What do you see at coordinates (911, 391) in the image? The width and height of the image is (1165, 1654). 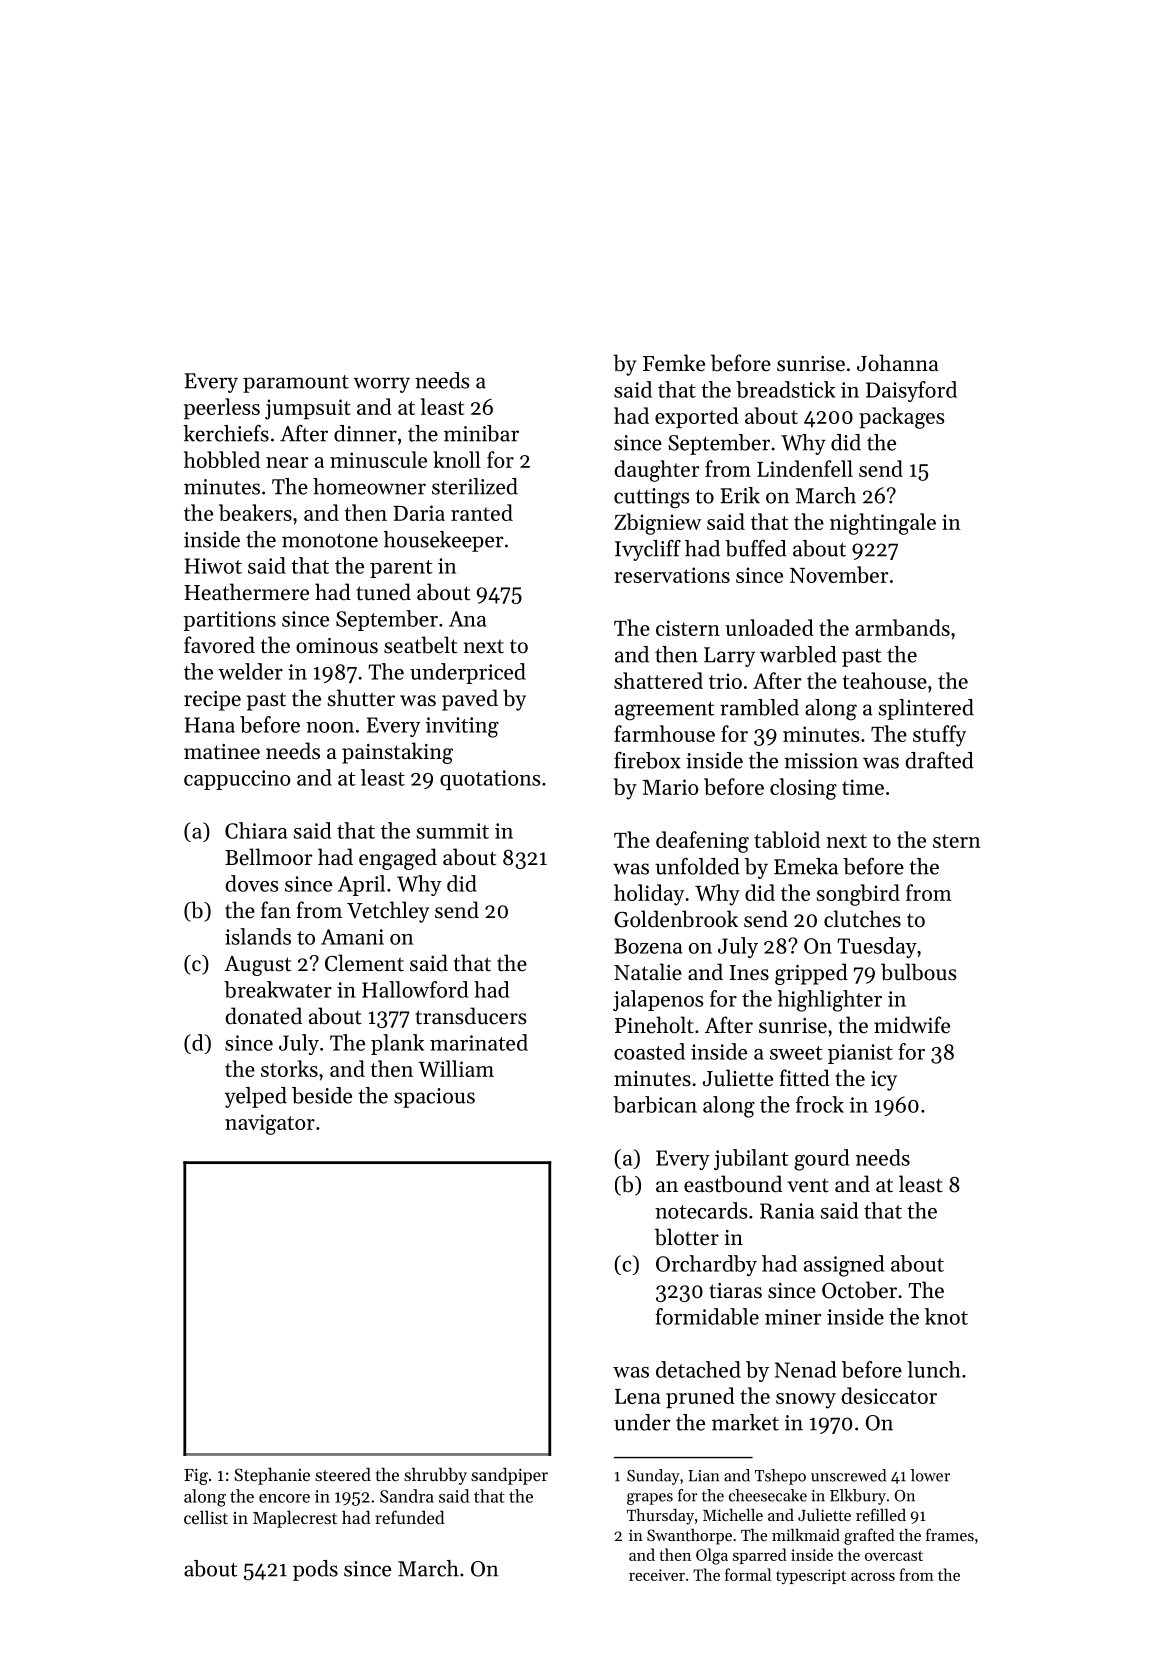 I see `Daisyford` at bounding box center [911, 391].
